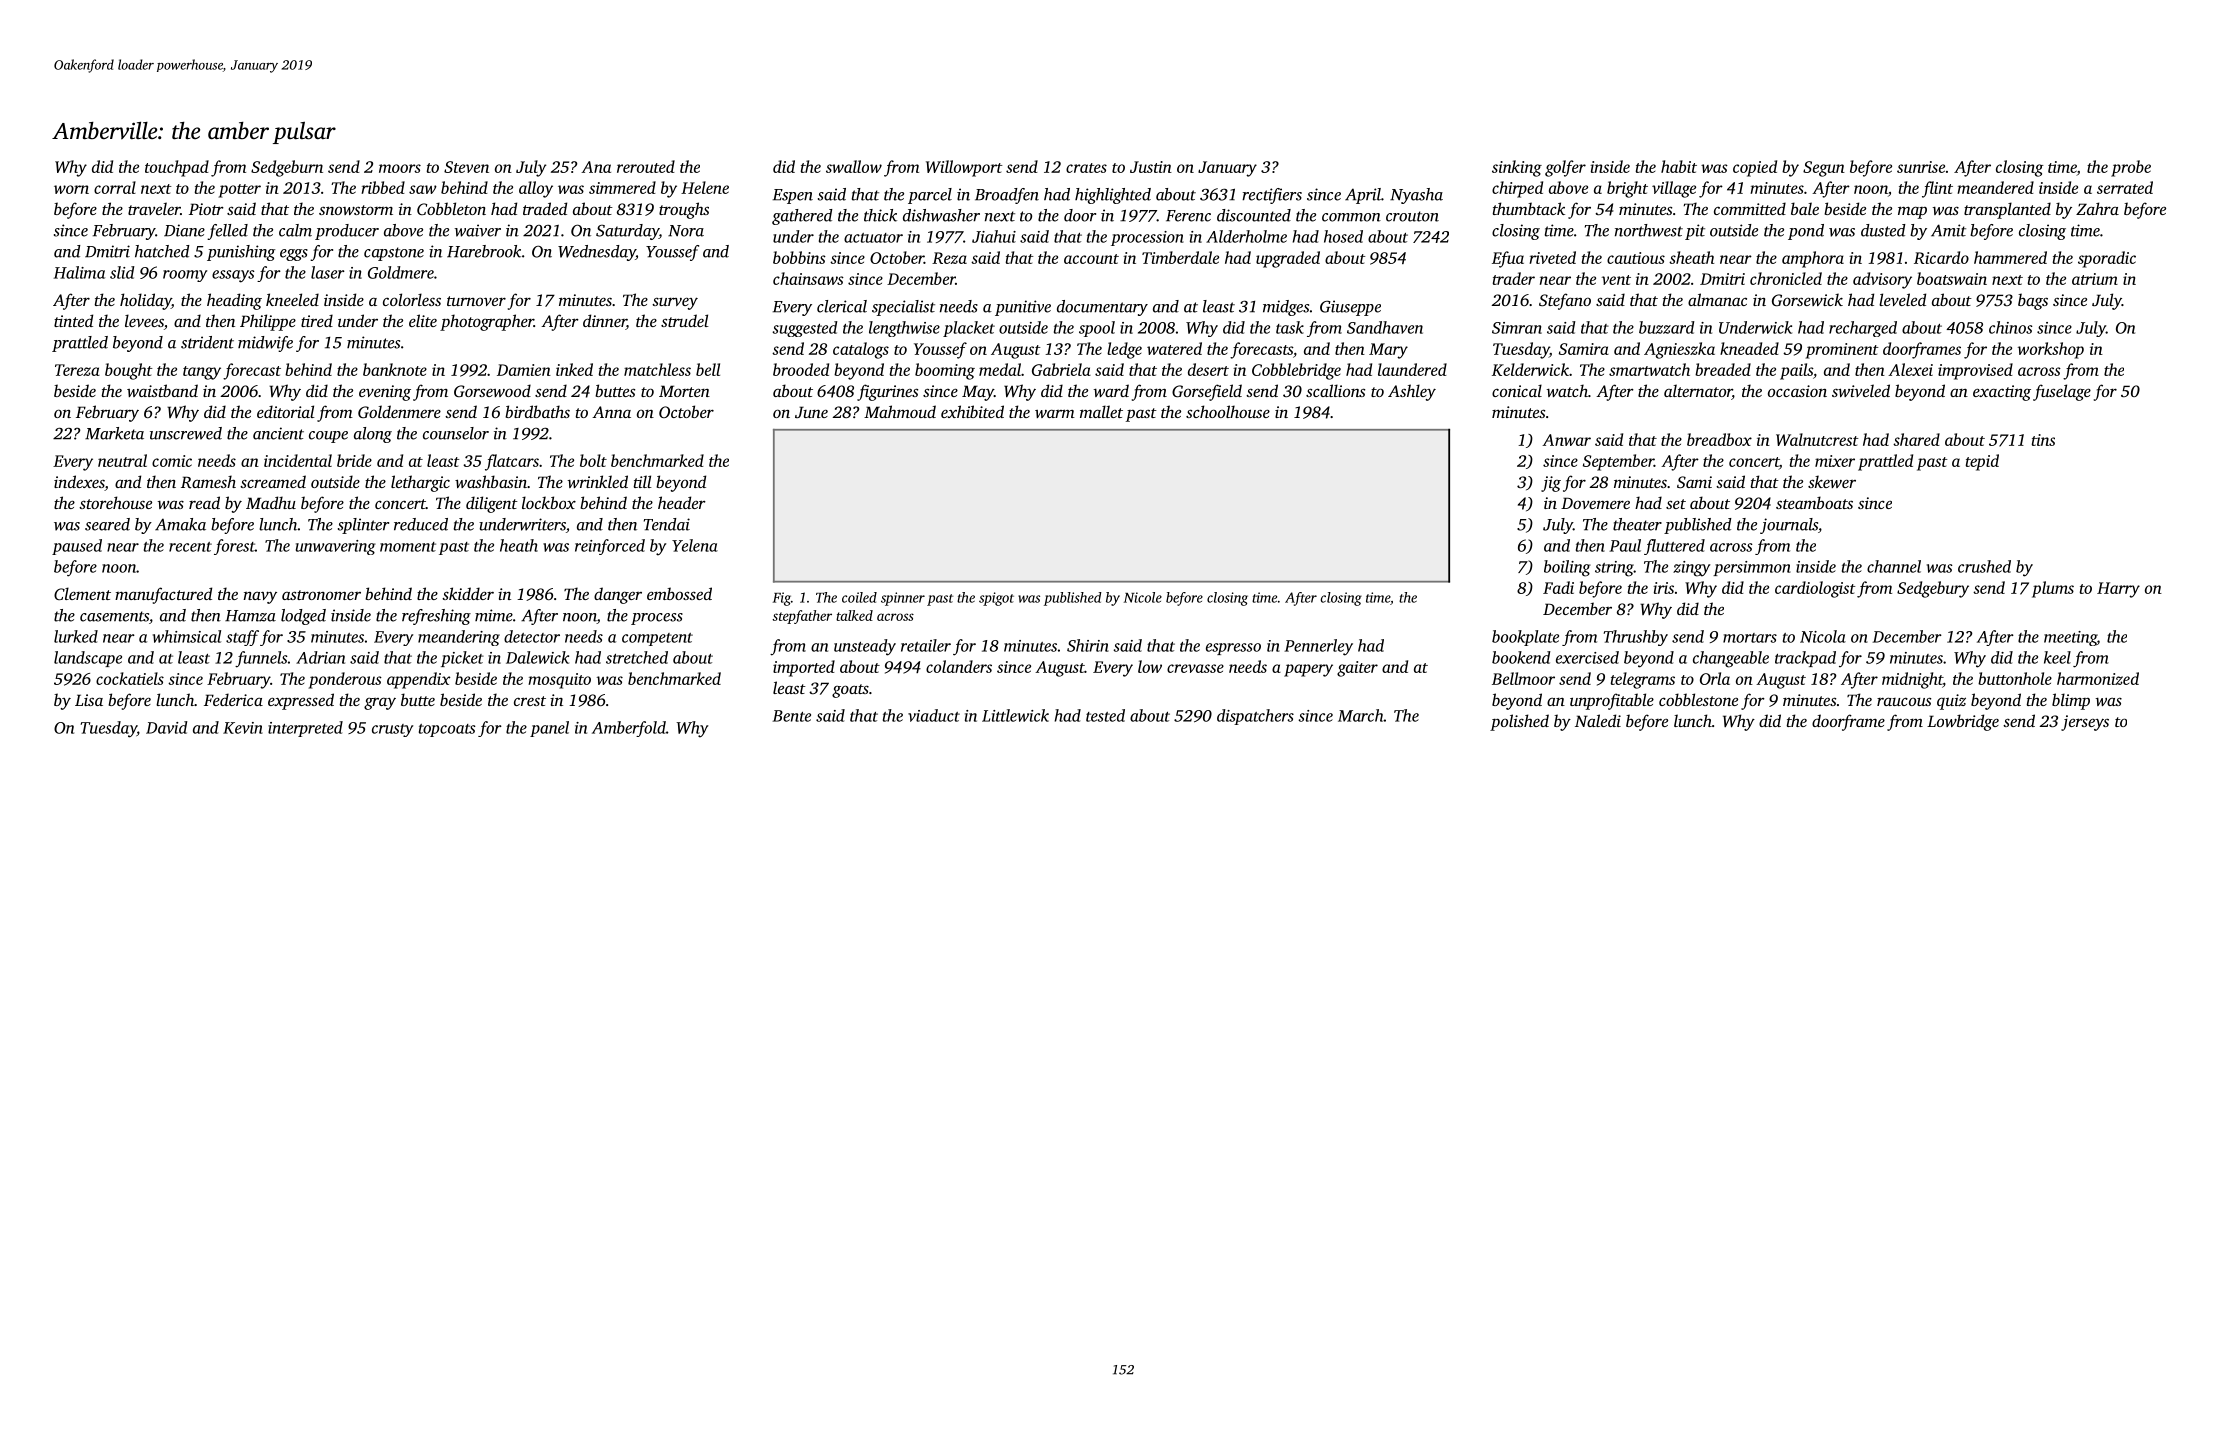 The width and height of the screenshot is (2223, 1438). What do you see at coordinates (1663, 588) in the screenshot?
I see `iris` at bounding box center [1663, 588].
